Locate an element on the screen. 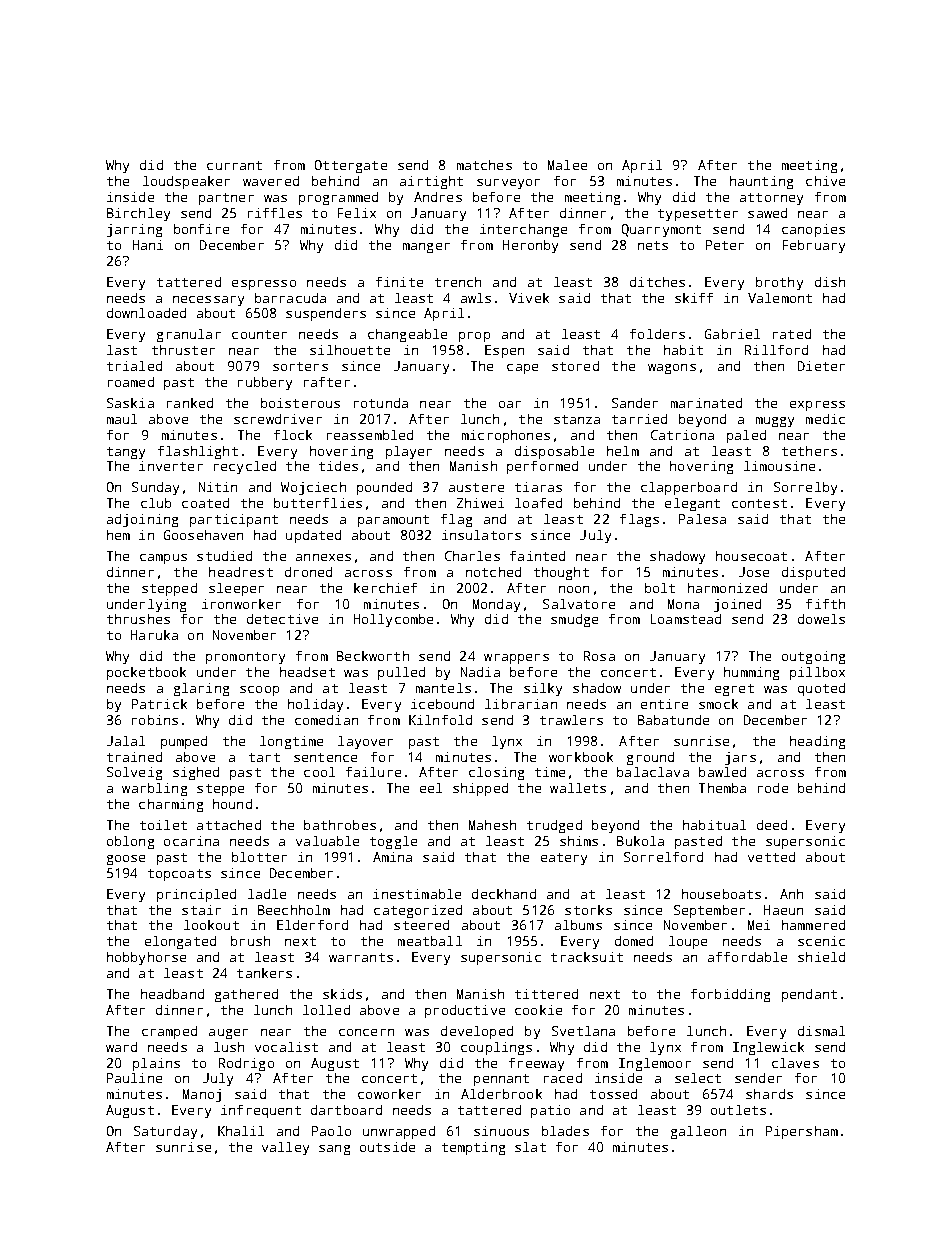 This screenshot has width=952, height=1233. droned is located at coordinates (308, 572).
